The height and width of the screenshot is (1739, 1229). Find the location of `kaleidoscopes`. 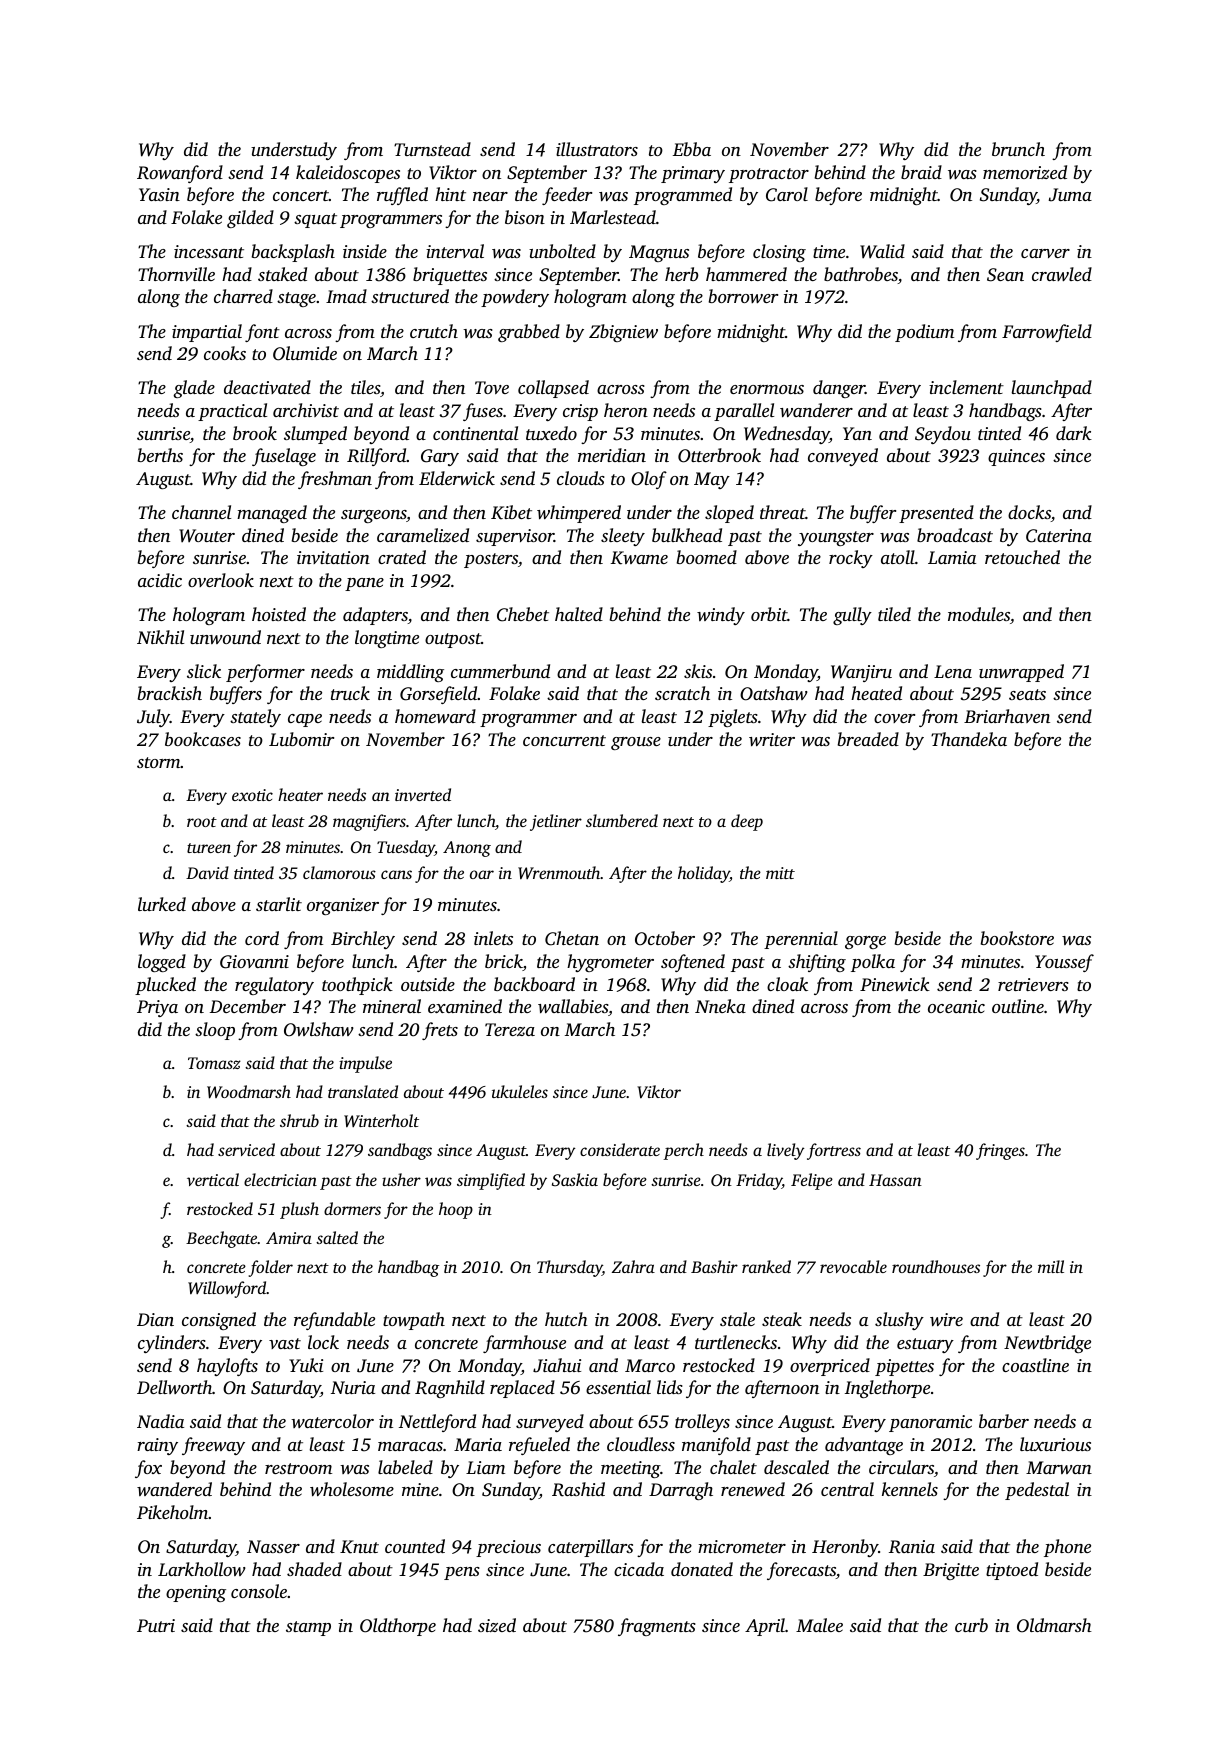

kaleidoscopes is located at coordinates (348, 174).
